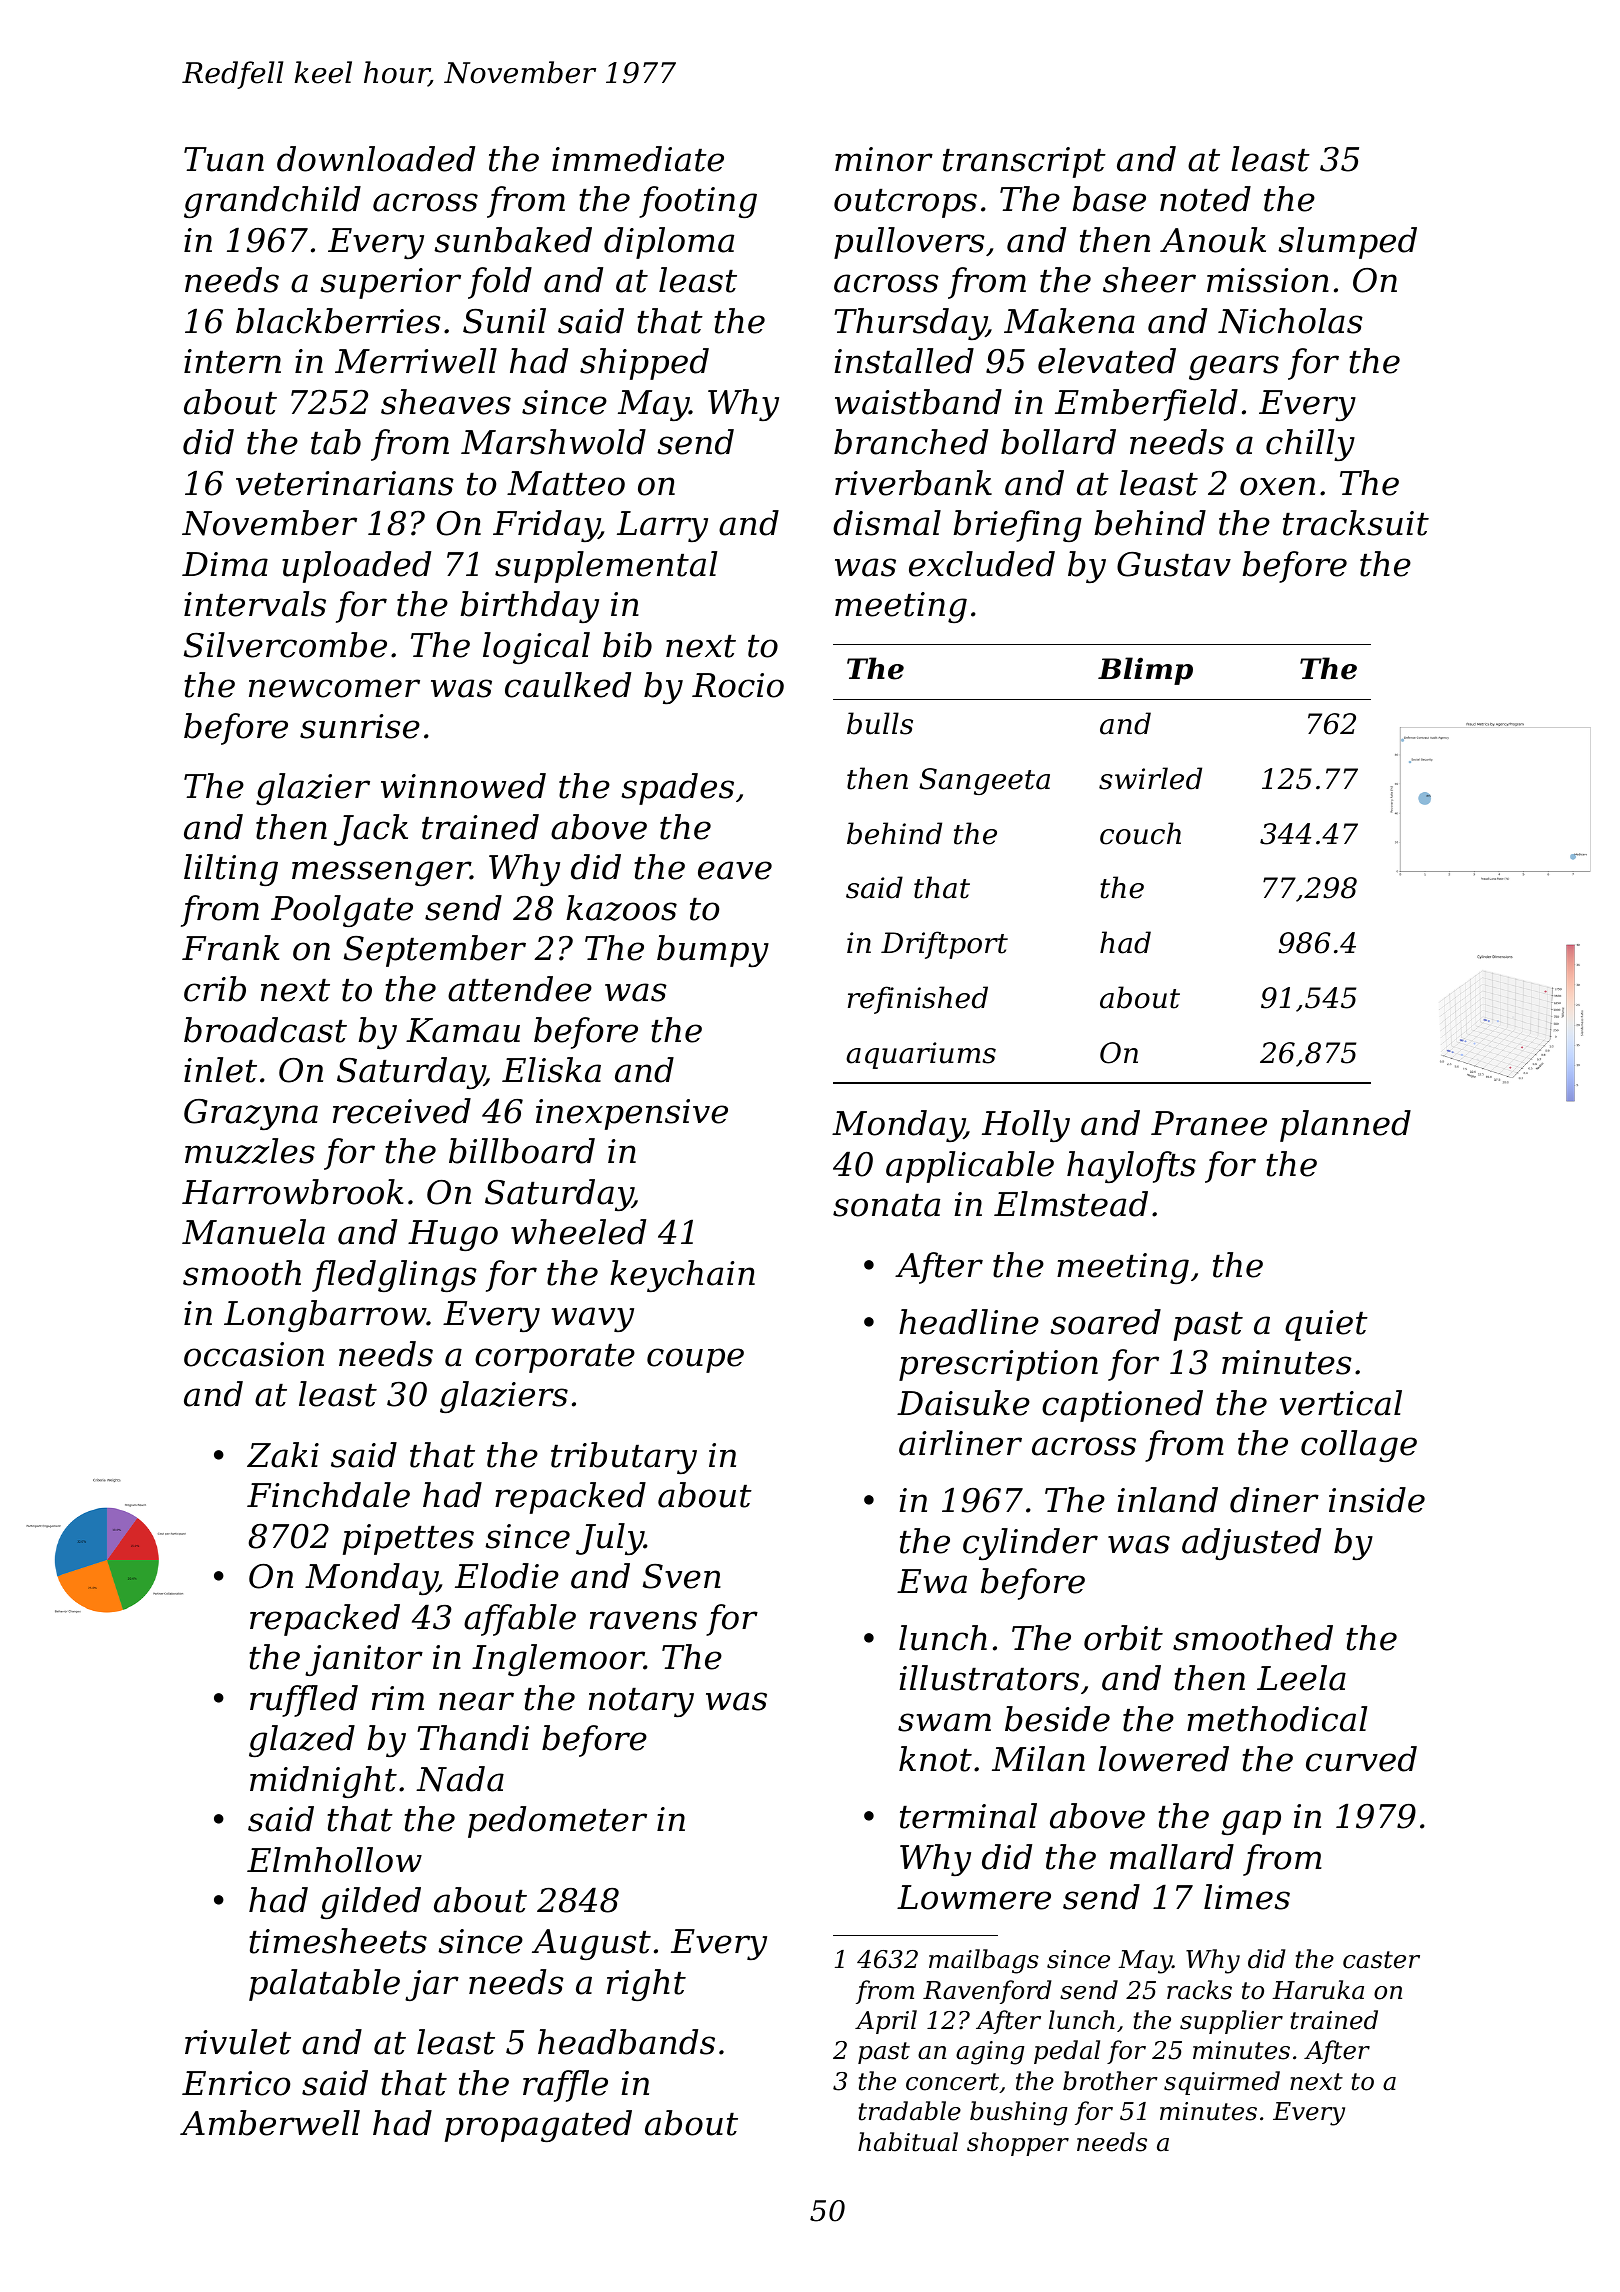 This screenshot has height=2292, width=1620. I want to click on Marshwold, so click(553, 442).
